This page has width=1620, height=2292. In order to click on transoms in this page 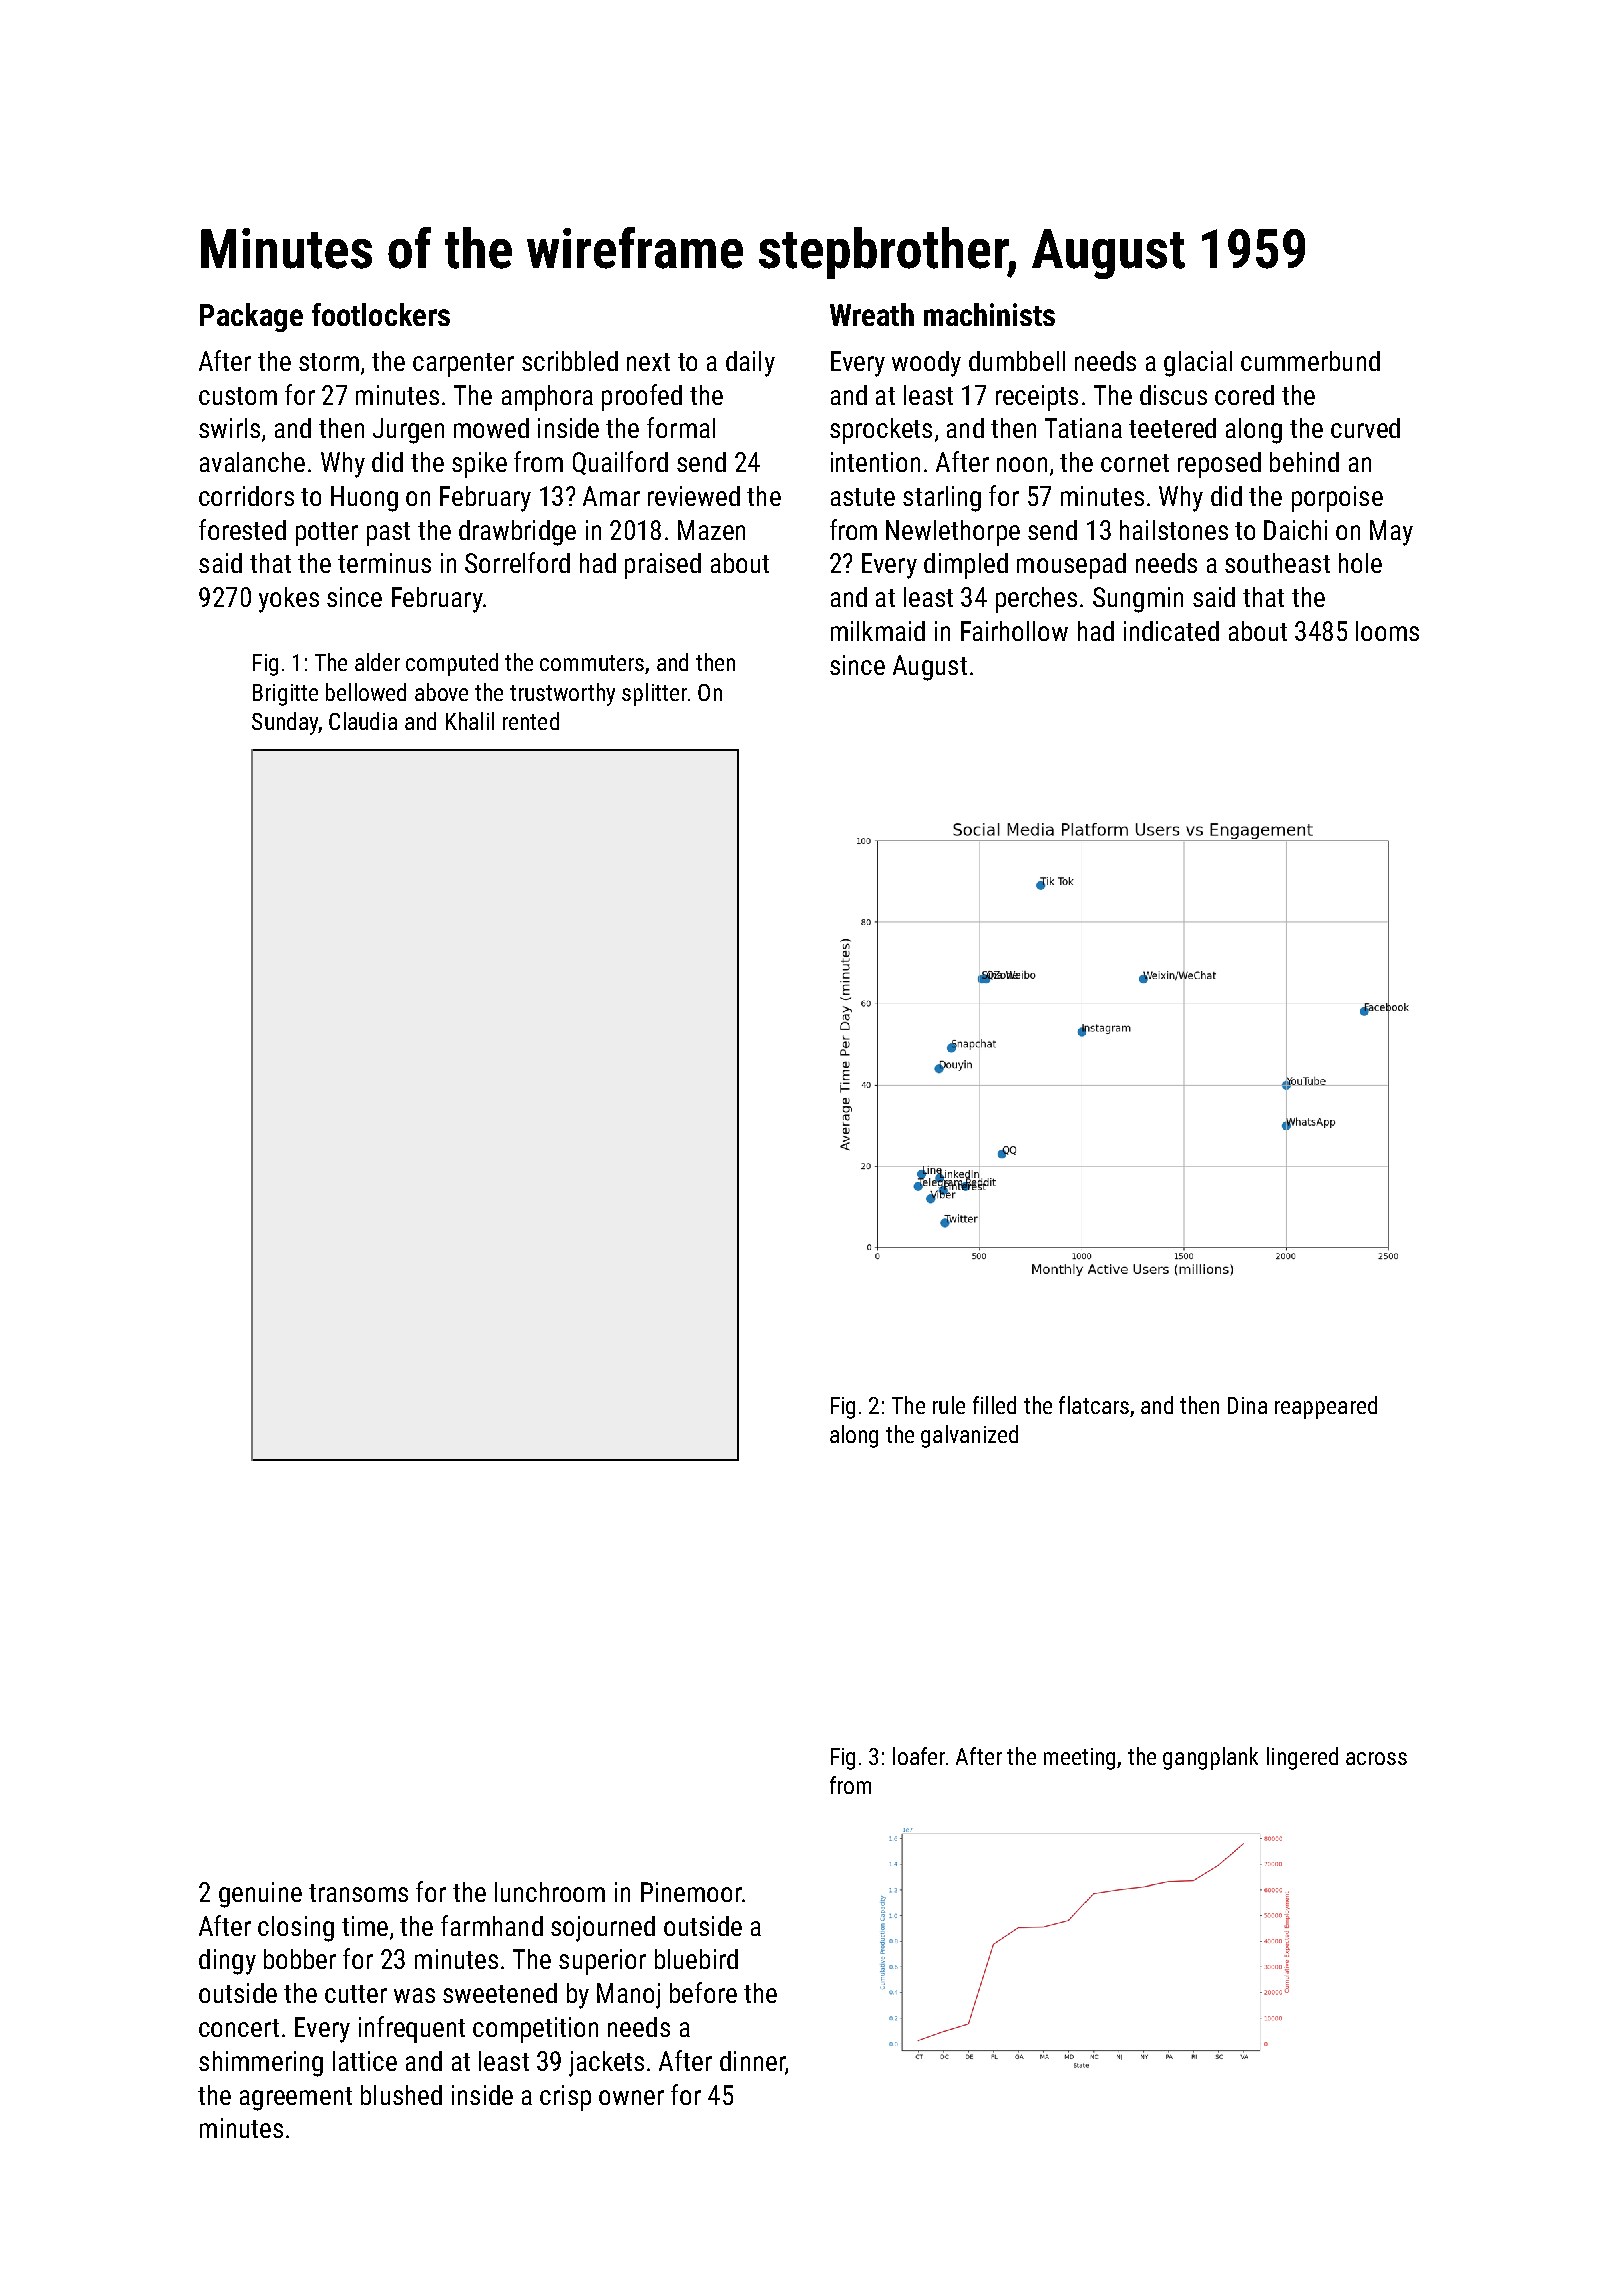, I will do `click(358, 1893)`.
